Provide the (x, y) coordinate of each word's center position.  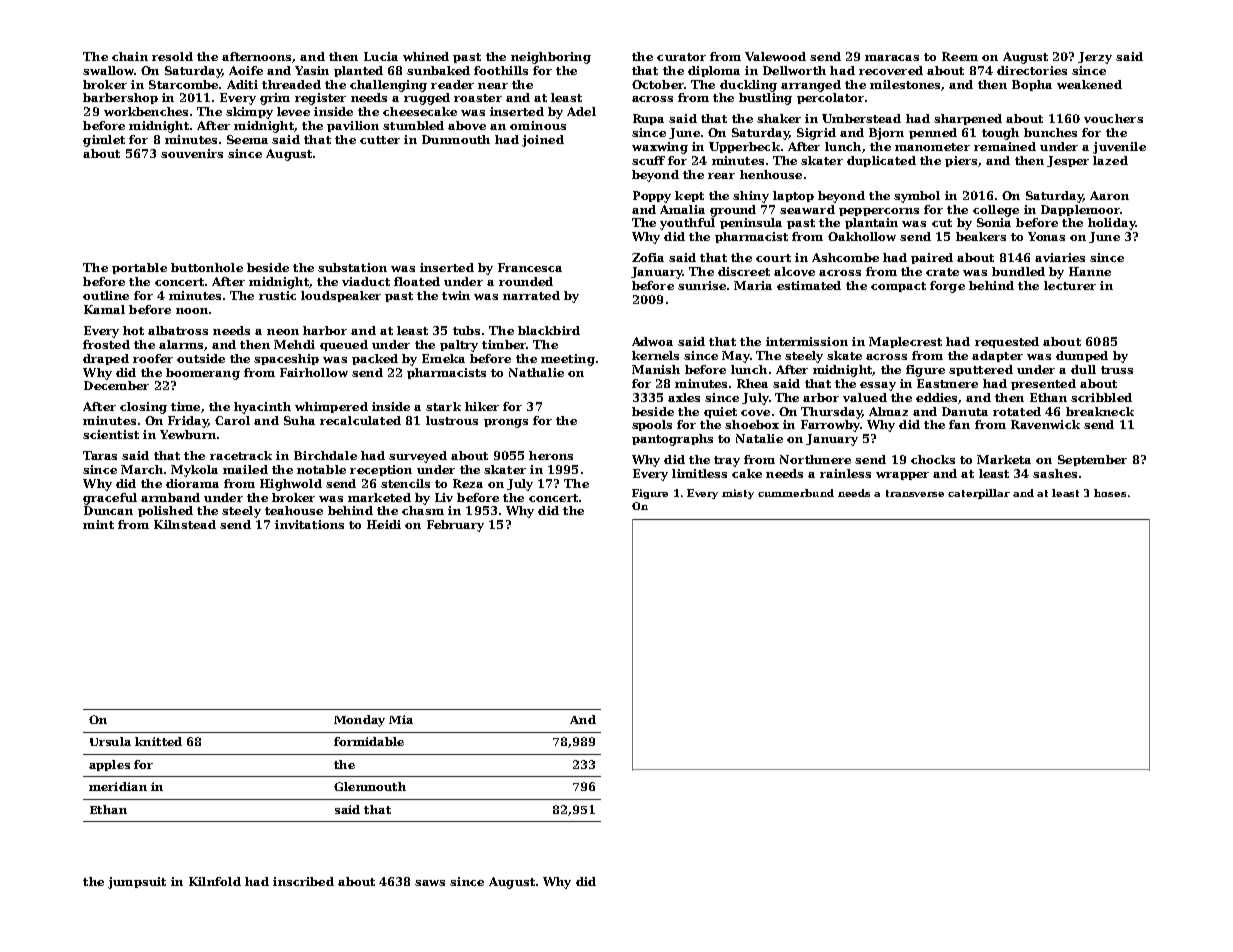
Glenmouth (370, 786)
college (996, 211)
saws (430, 883)
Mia (401, 719)
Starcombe (183, 84)
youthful (687, 224)
